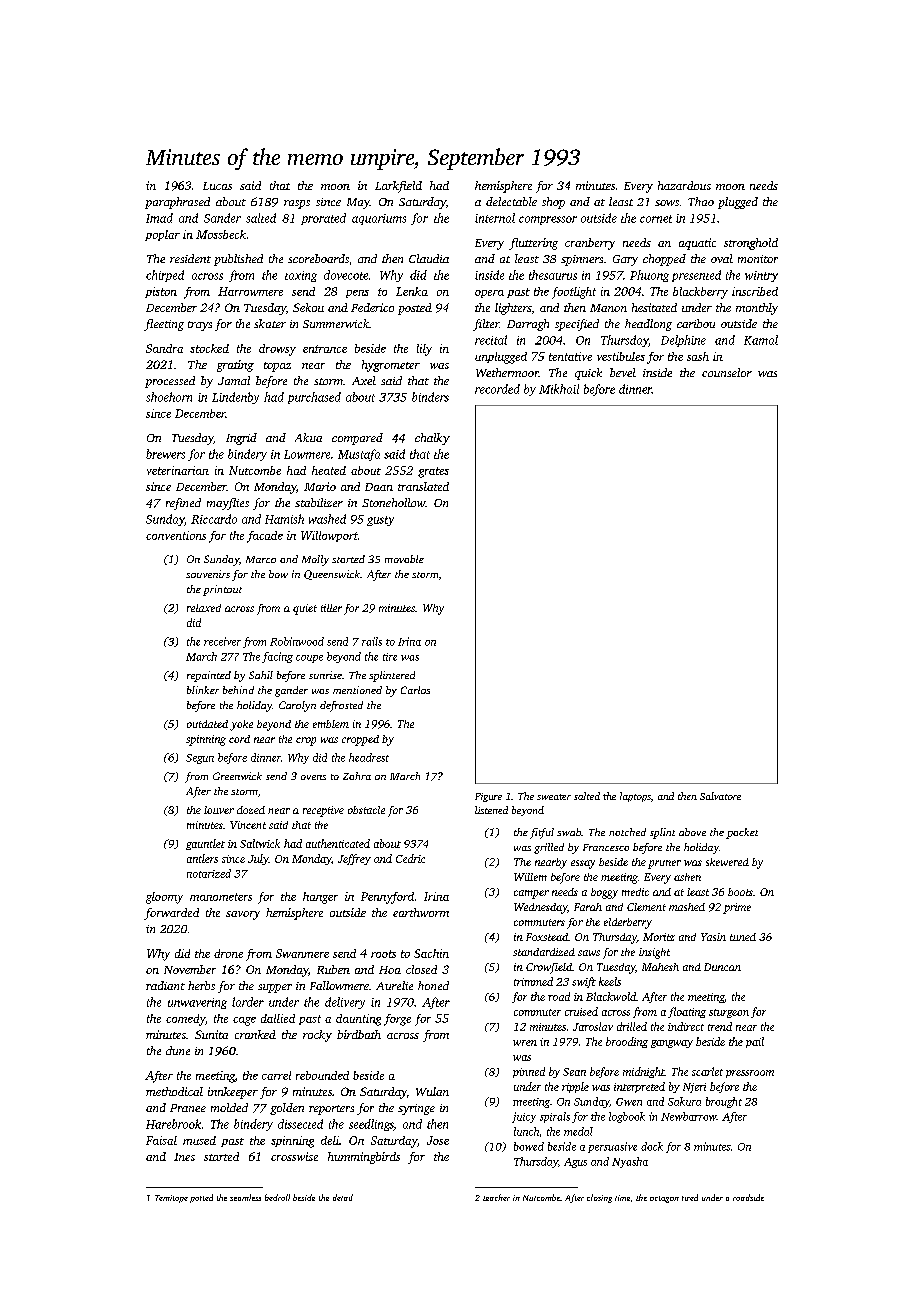 The width and height of the page is (924, 1314). What do you see at coordinates (200, 326) in the page?
I see `trays` at bounding box center [200, 326].
